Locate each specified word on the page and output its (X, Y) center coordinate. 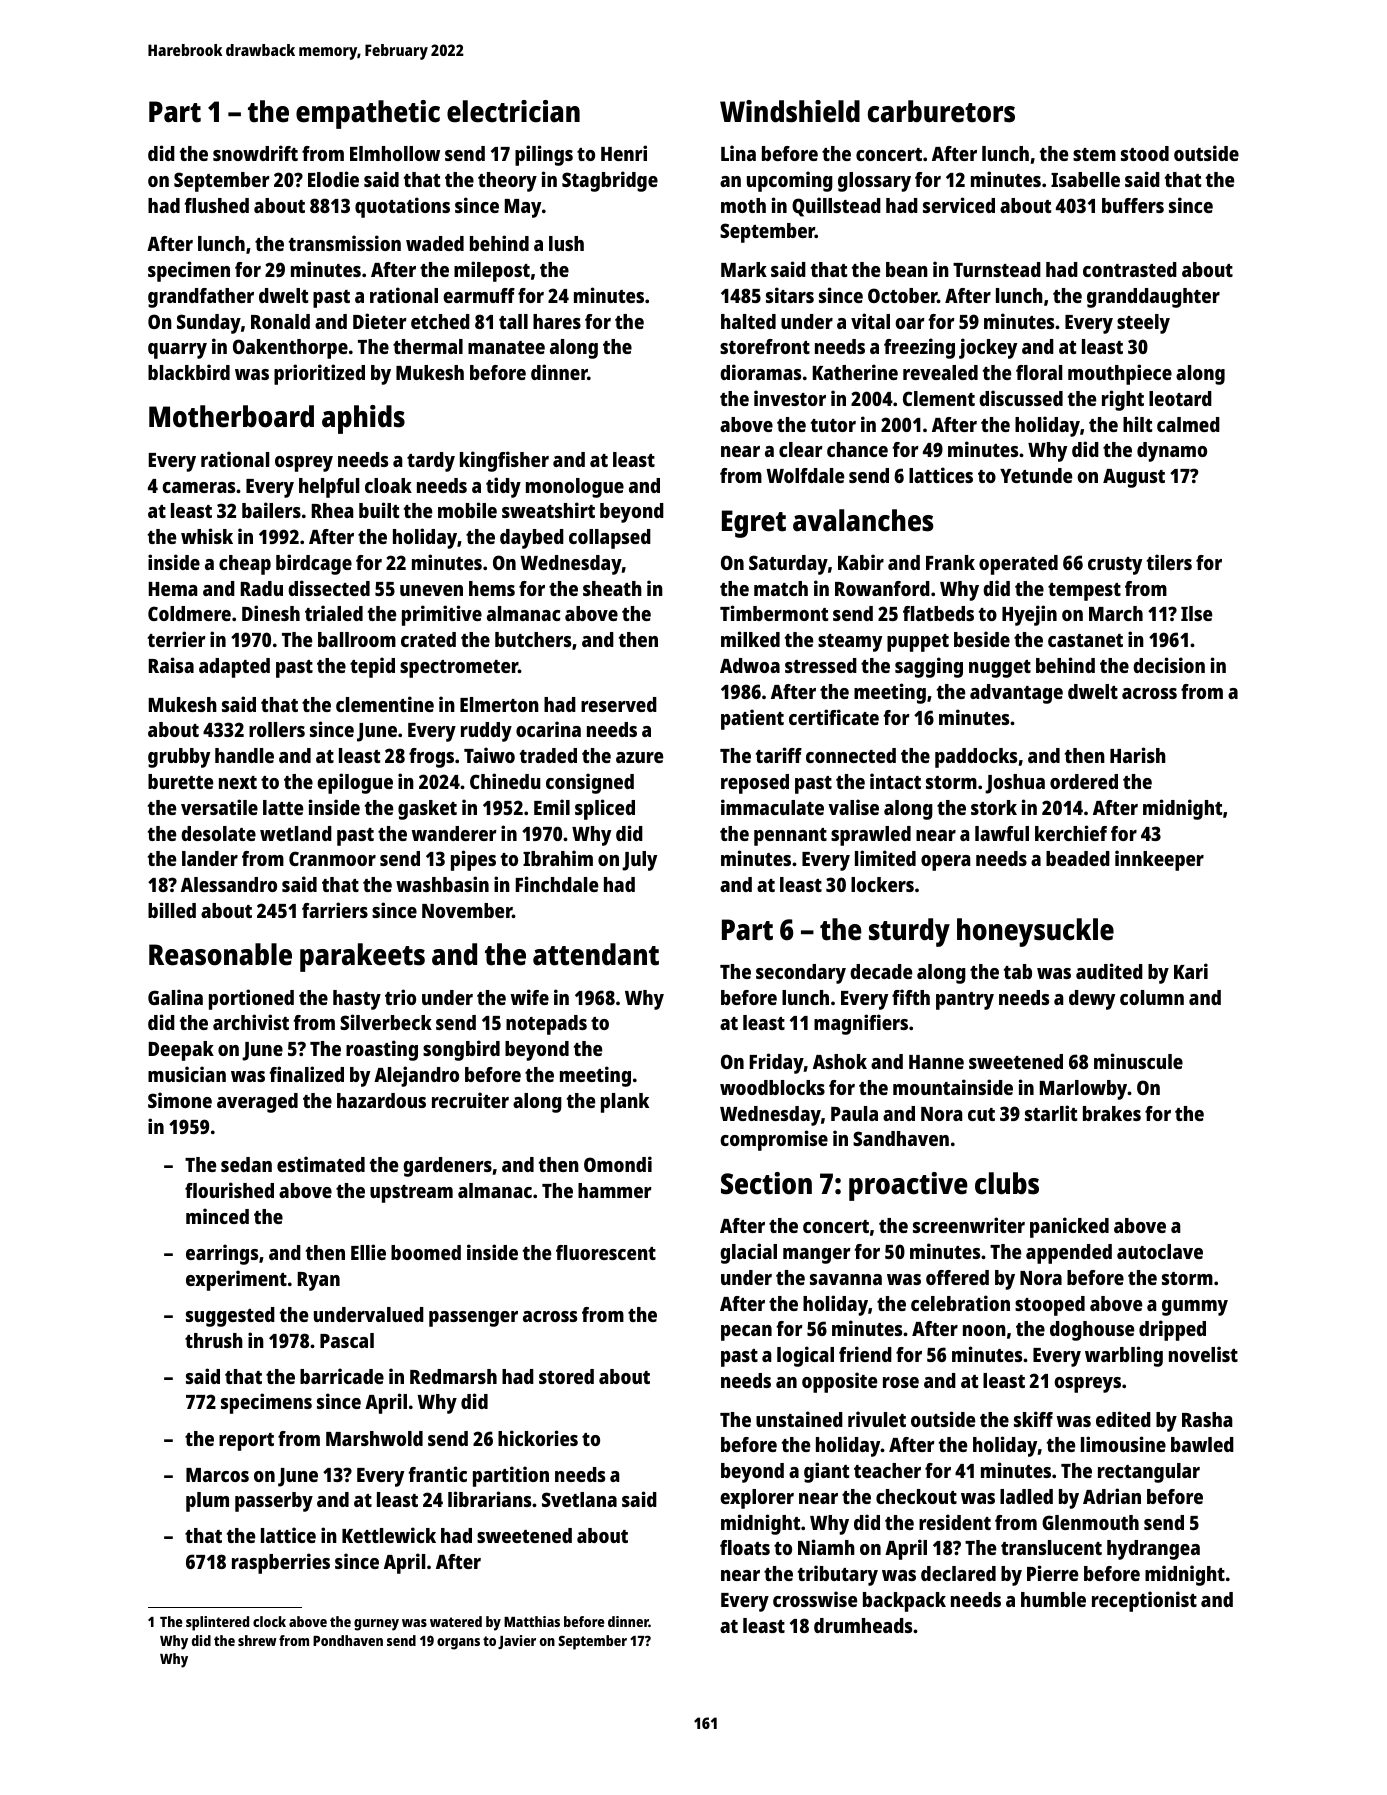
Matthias (532, 1621)
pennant (790, 837)
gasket (427, 810)
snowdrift (255, 153)
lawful (1002, 833)
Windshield (790, 111)
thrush (214, 1340)
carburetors (941, 111)
